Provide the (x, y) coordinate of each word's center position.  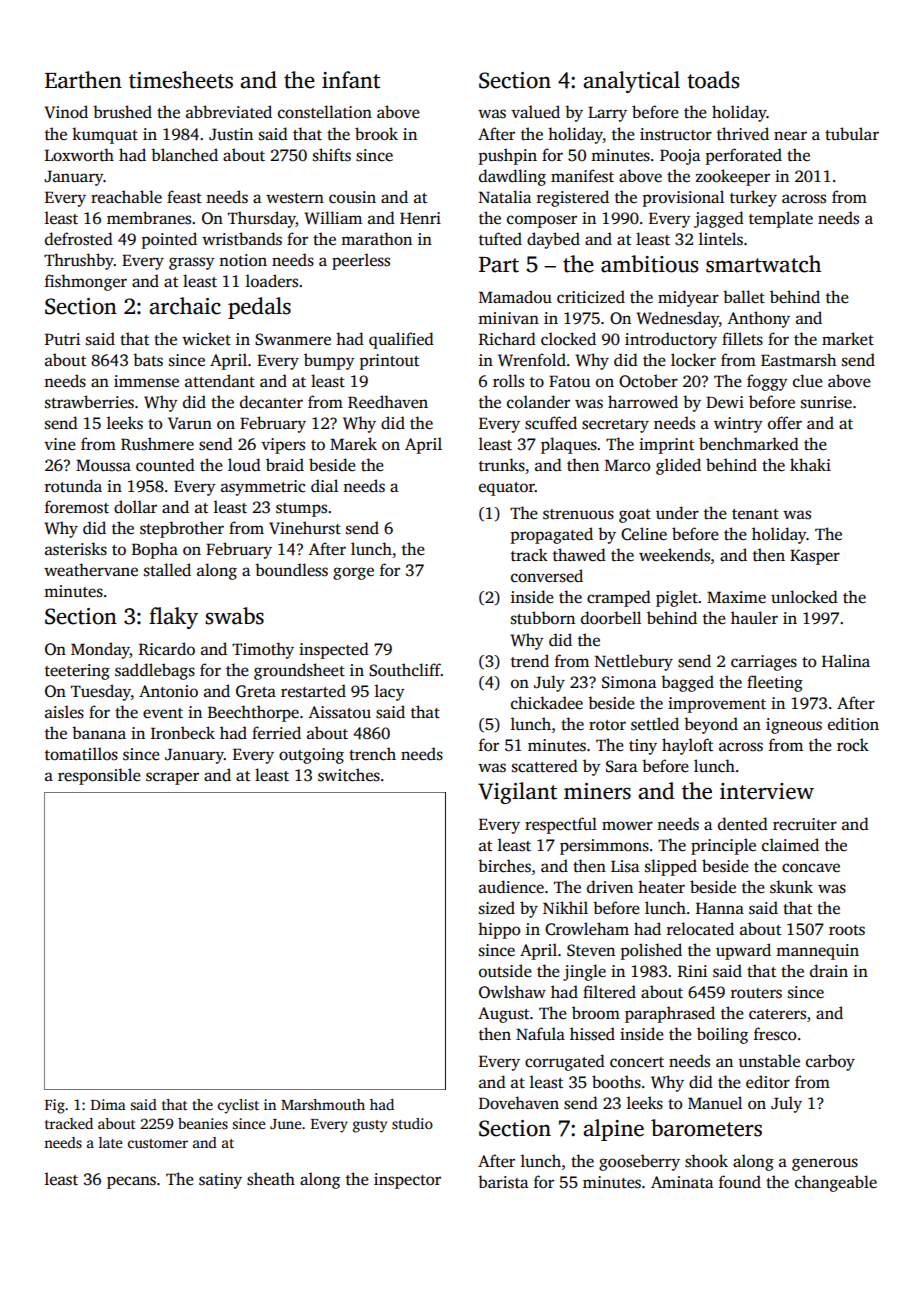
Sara (621, 766)
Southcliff (405, 670)
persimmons (604, 847)
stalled (167, 570)
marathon (376, 239)
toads (713, 80)
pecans (131, 1182)
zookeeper (733, 177)
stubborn (543, 618)
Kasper (815, 557)
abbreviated (229, 112)
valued (535, 112)
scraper (172, 778)
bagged (687, 683)
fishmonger (86, 282)
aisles (64, 712)
